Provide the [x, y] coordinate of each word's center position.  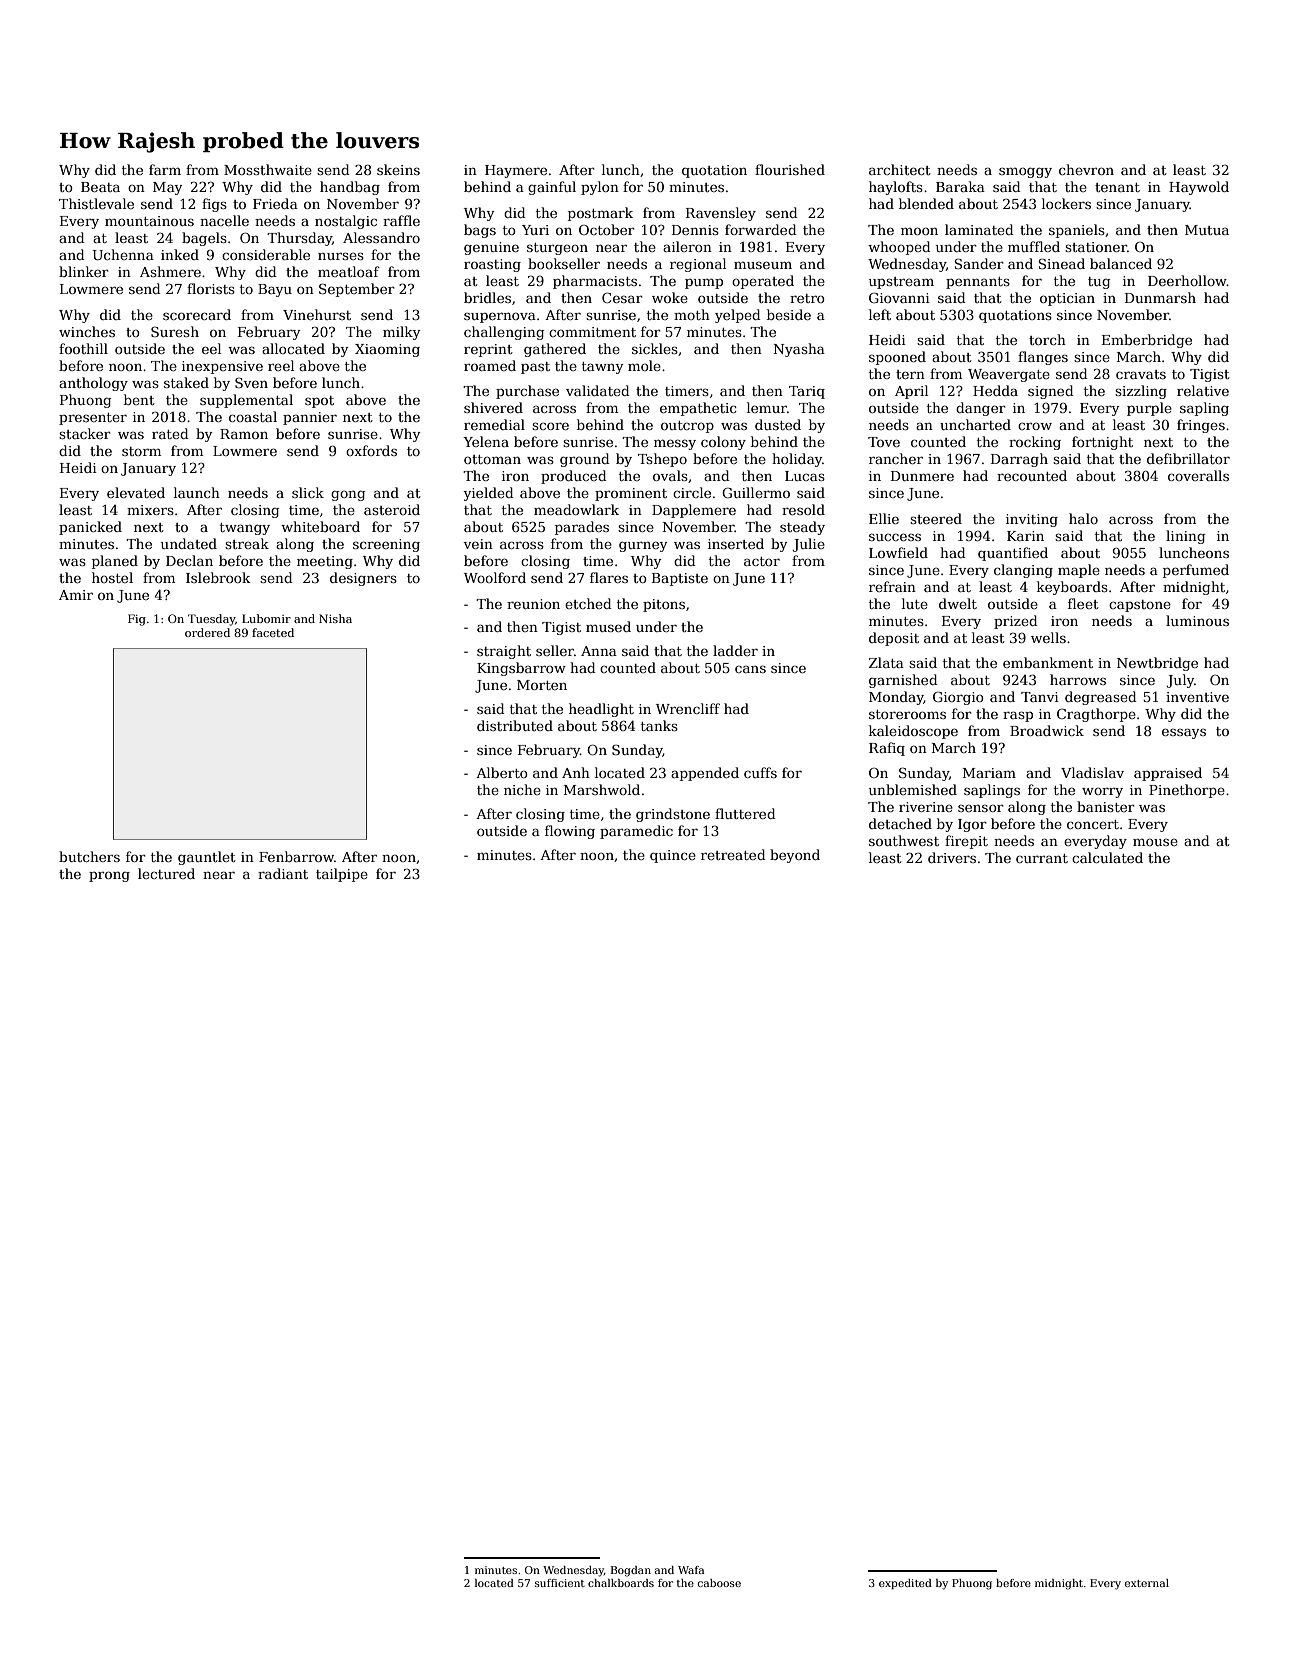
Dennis [695, 230]
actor [762, 561]
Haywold [1199, 188]
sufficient [560, 1583]
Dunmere [922, 476]
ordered [207, 632]
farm [165, 169]
